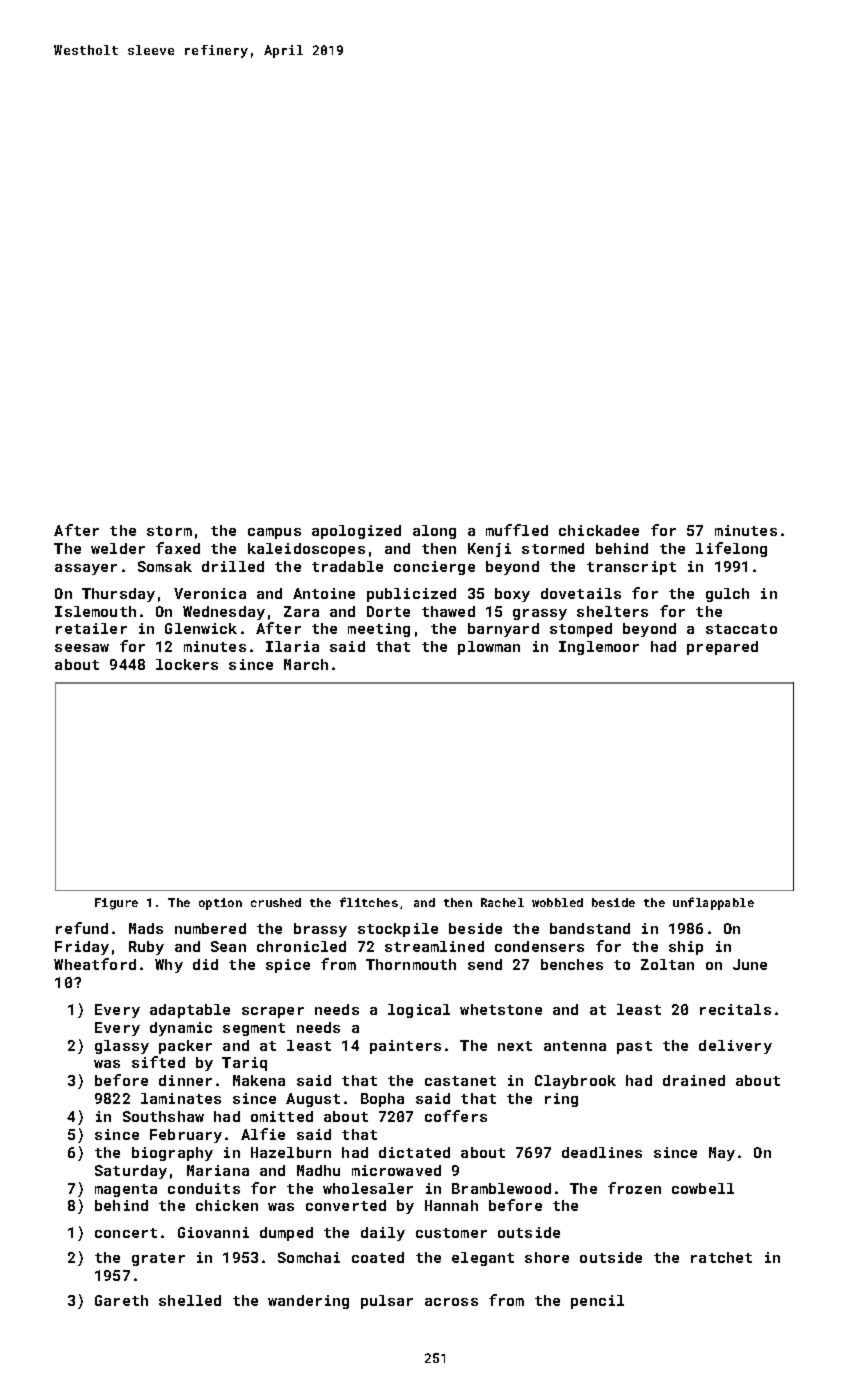 The width and height of the page is (849, 1400). Describe the element at coordinates (220, 904) in the page. I see `option` at that location.
